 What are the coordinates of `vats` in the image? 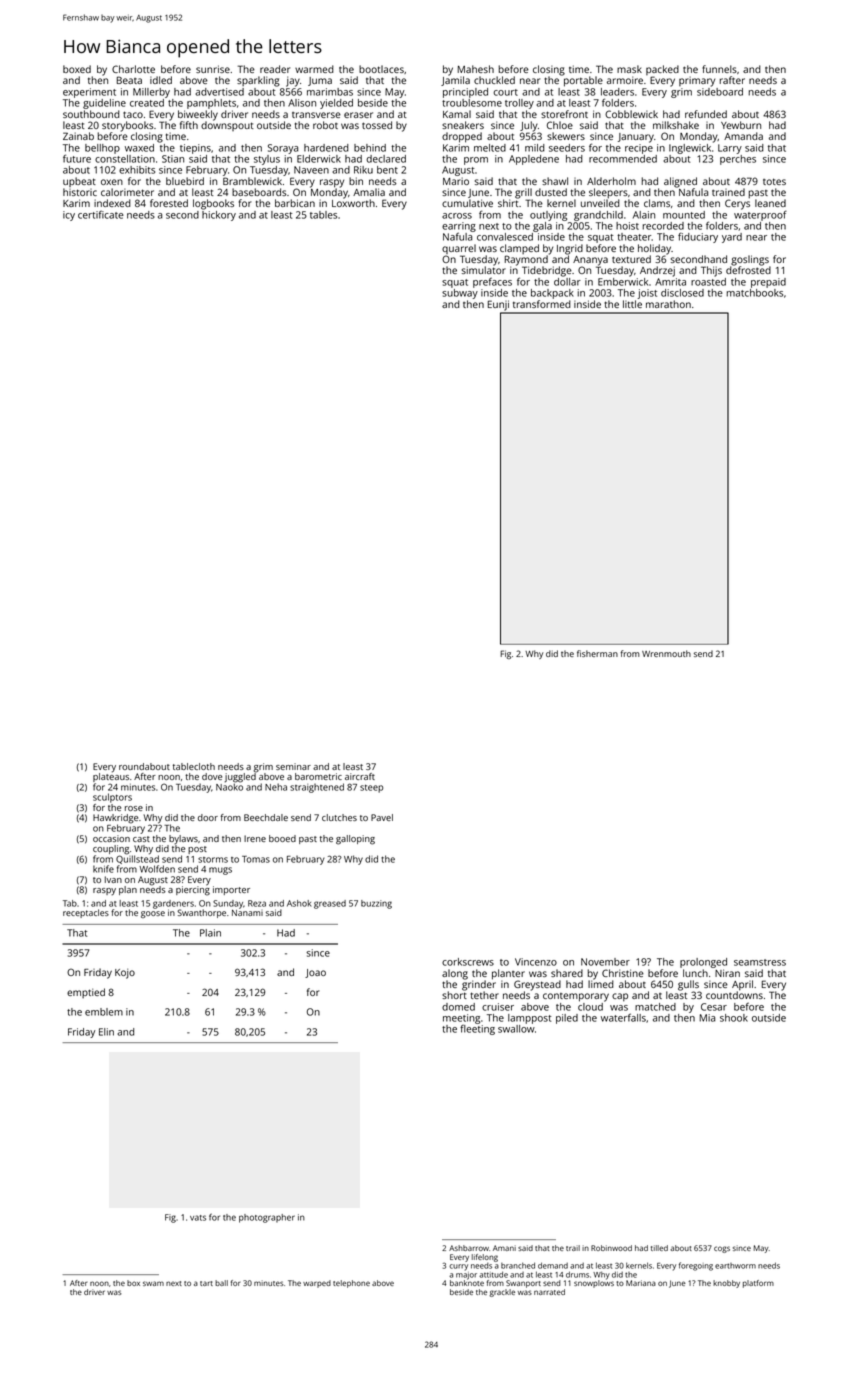 It's located at (198, 1218).
